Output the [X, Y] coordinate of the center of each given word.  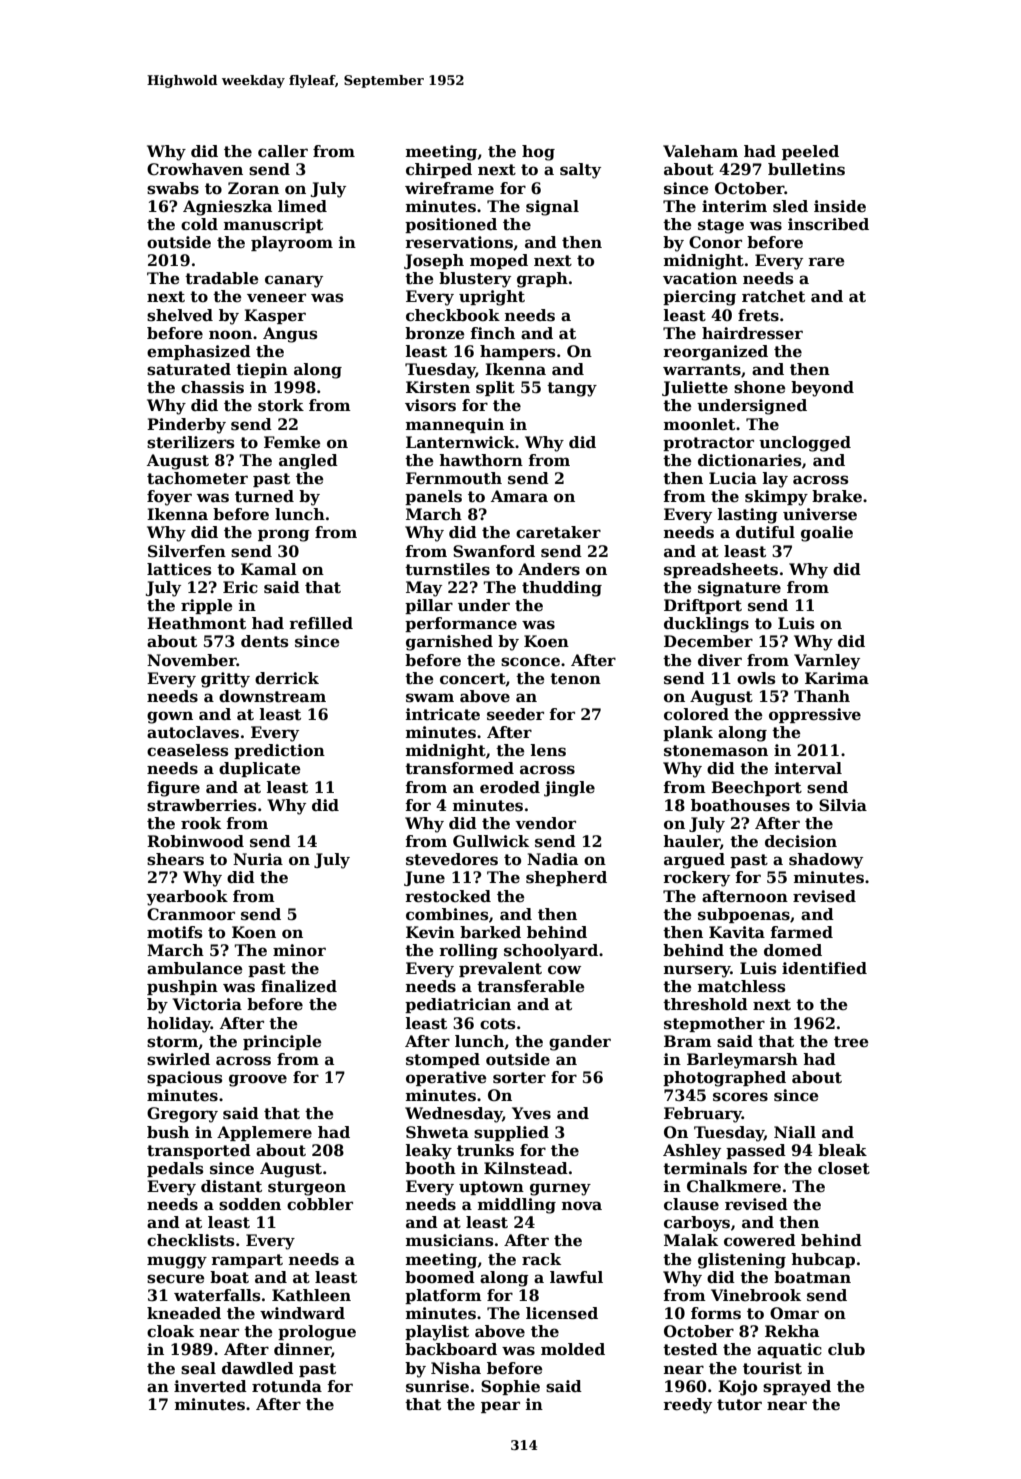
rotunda [287, 1386]
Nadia [552, 859]
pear [500, 1407]
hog [538, 153]
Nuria [258, 859]
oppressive [815, 715]
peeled [810, 152]
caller [283, 151]
